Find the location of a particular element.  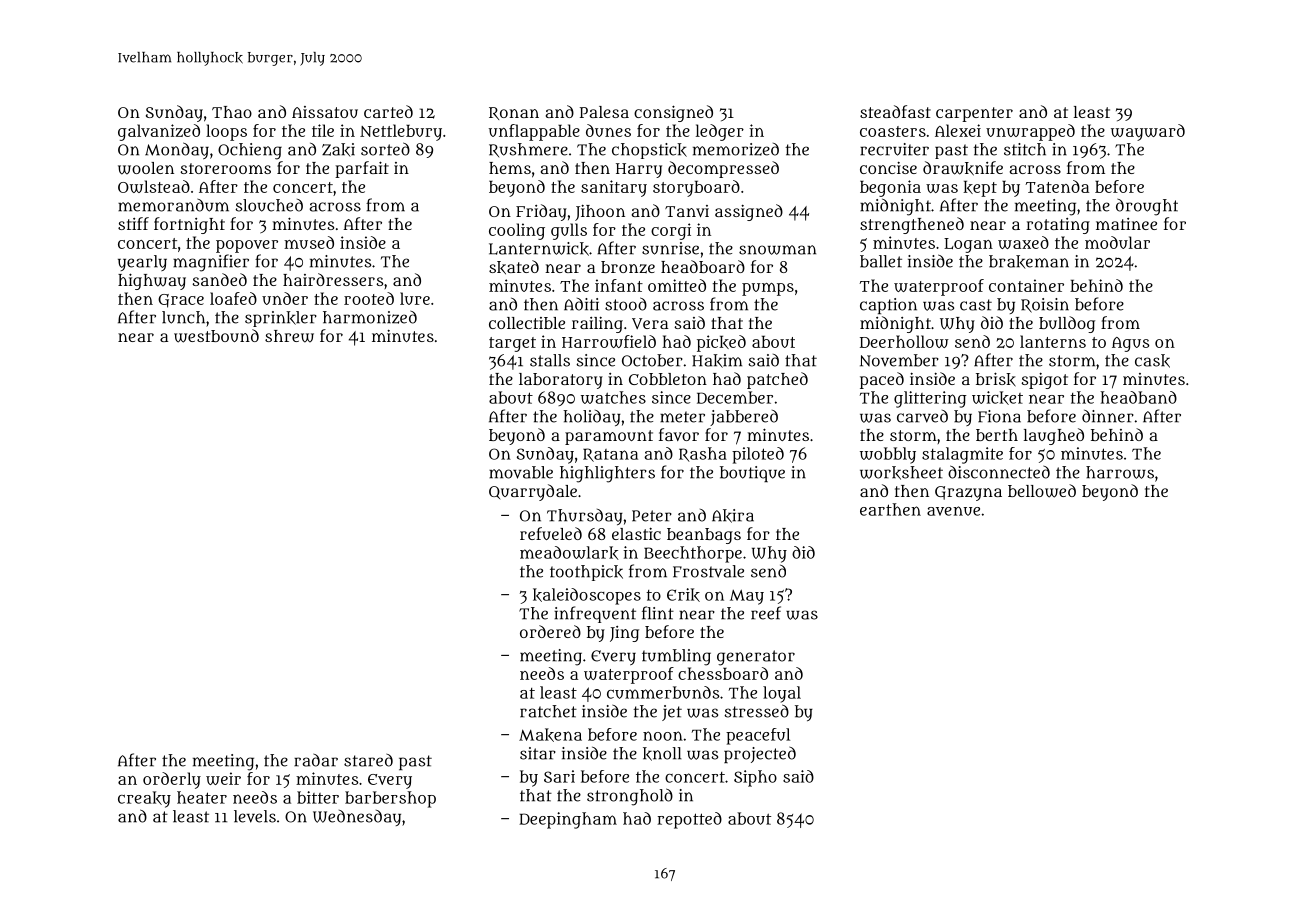

levels is located at coordinates (255, 816).
